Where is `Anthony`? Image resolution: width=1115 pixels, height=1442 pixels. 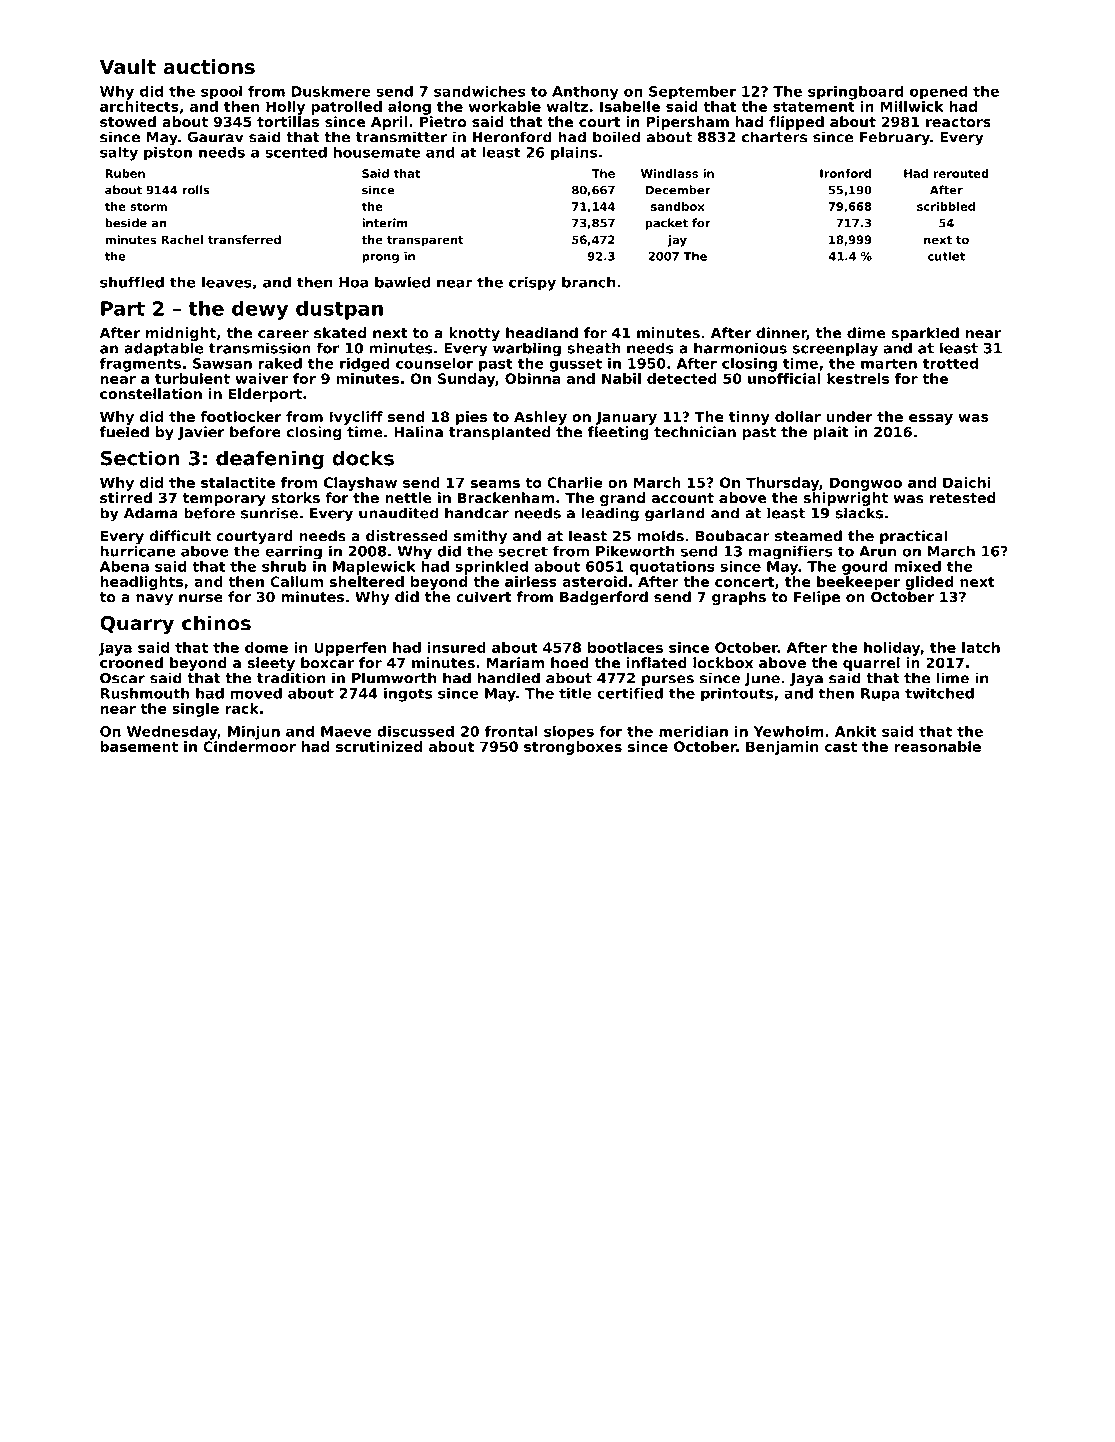
Anthony is located at coordinates (585, 93).
